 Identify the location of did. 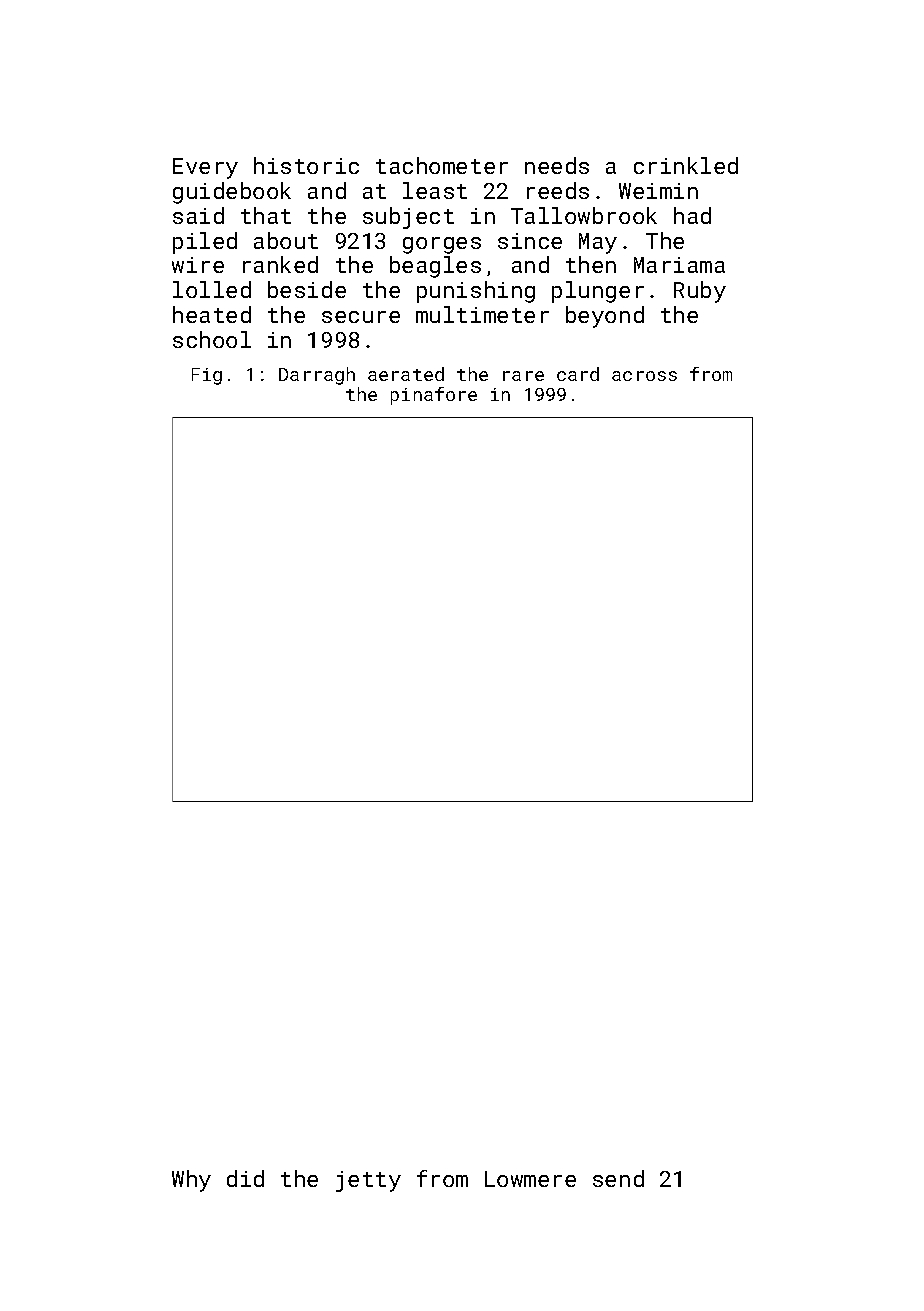
(245, 1178).
